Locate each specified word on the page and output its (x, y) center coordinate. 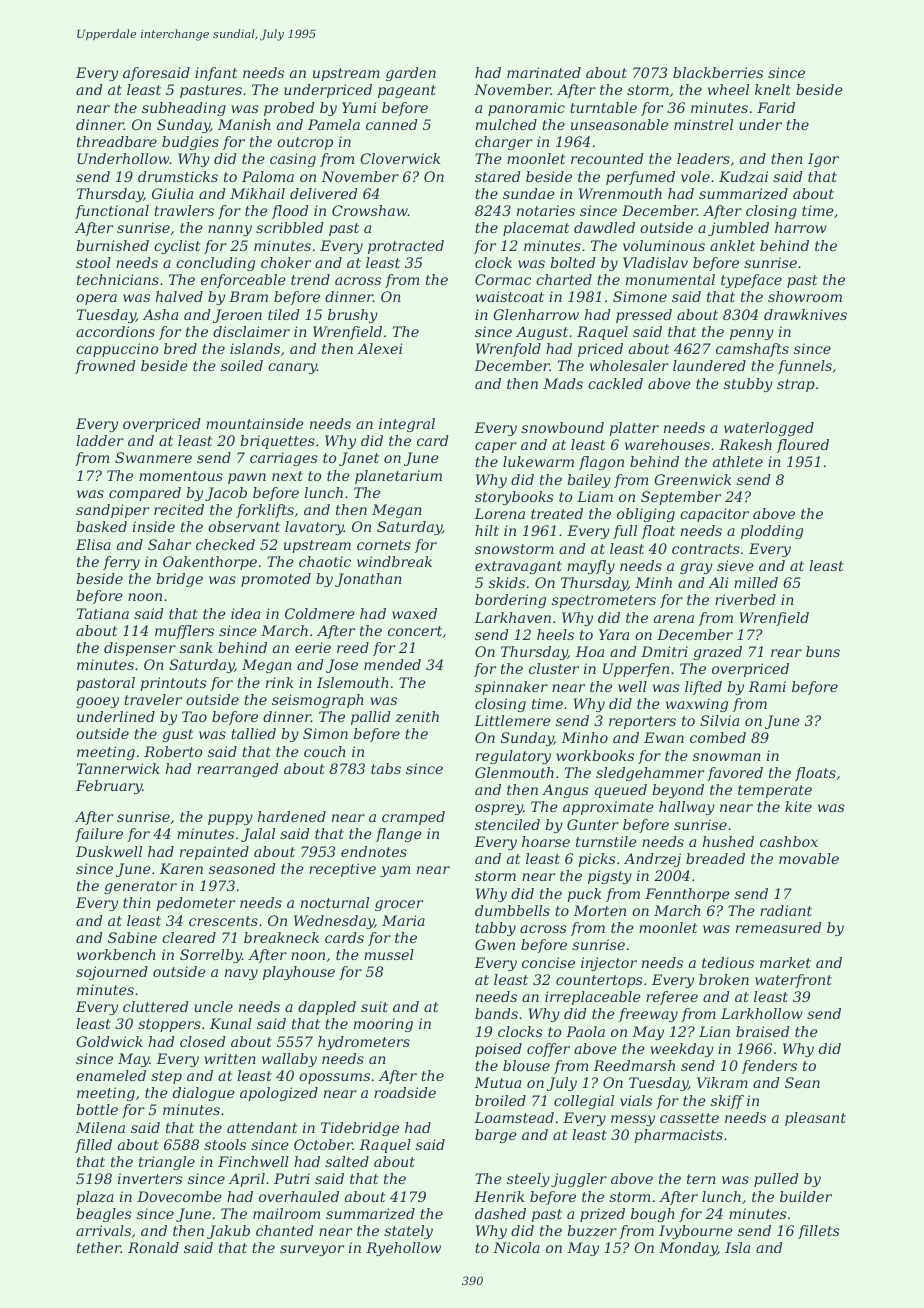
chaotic (325, 561)
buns (823, 651)
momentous (181, 476)
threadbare (117, 141)
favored (735, 774)
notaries (546, 210)
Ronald (153, 1247)
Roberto (173, 751)
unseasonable (619, 124)
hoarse (546, 841)
